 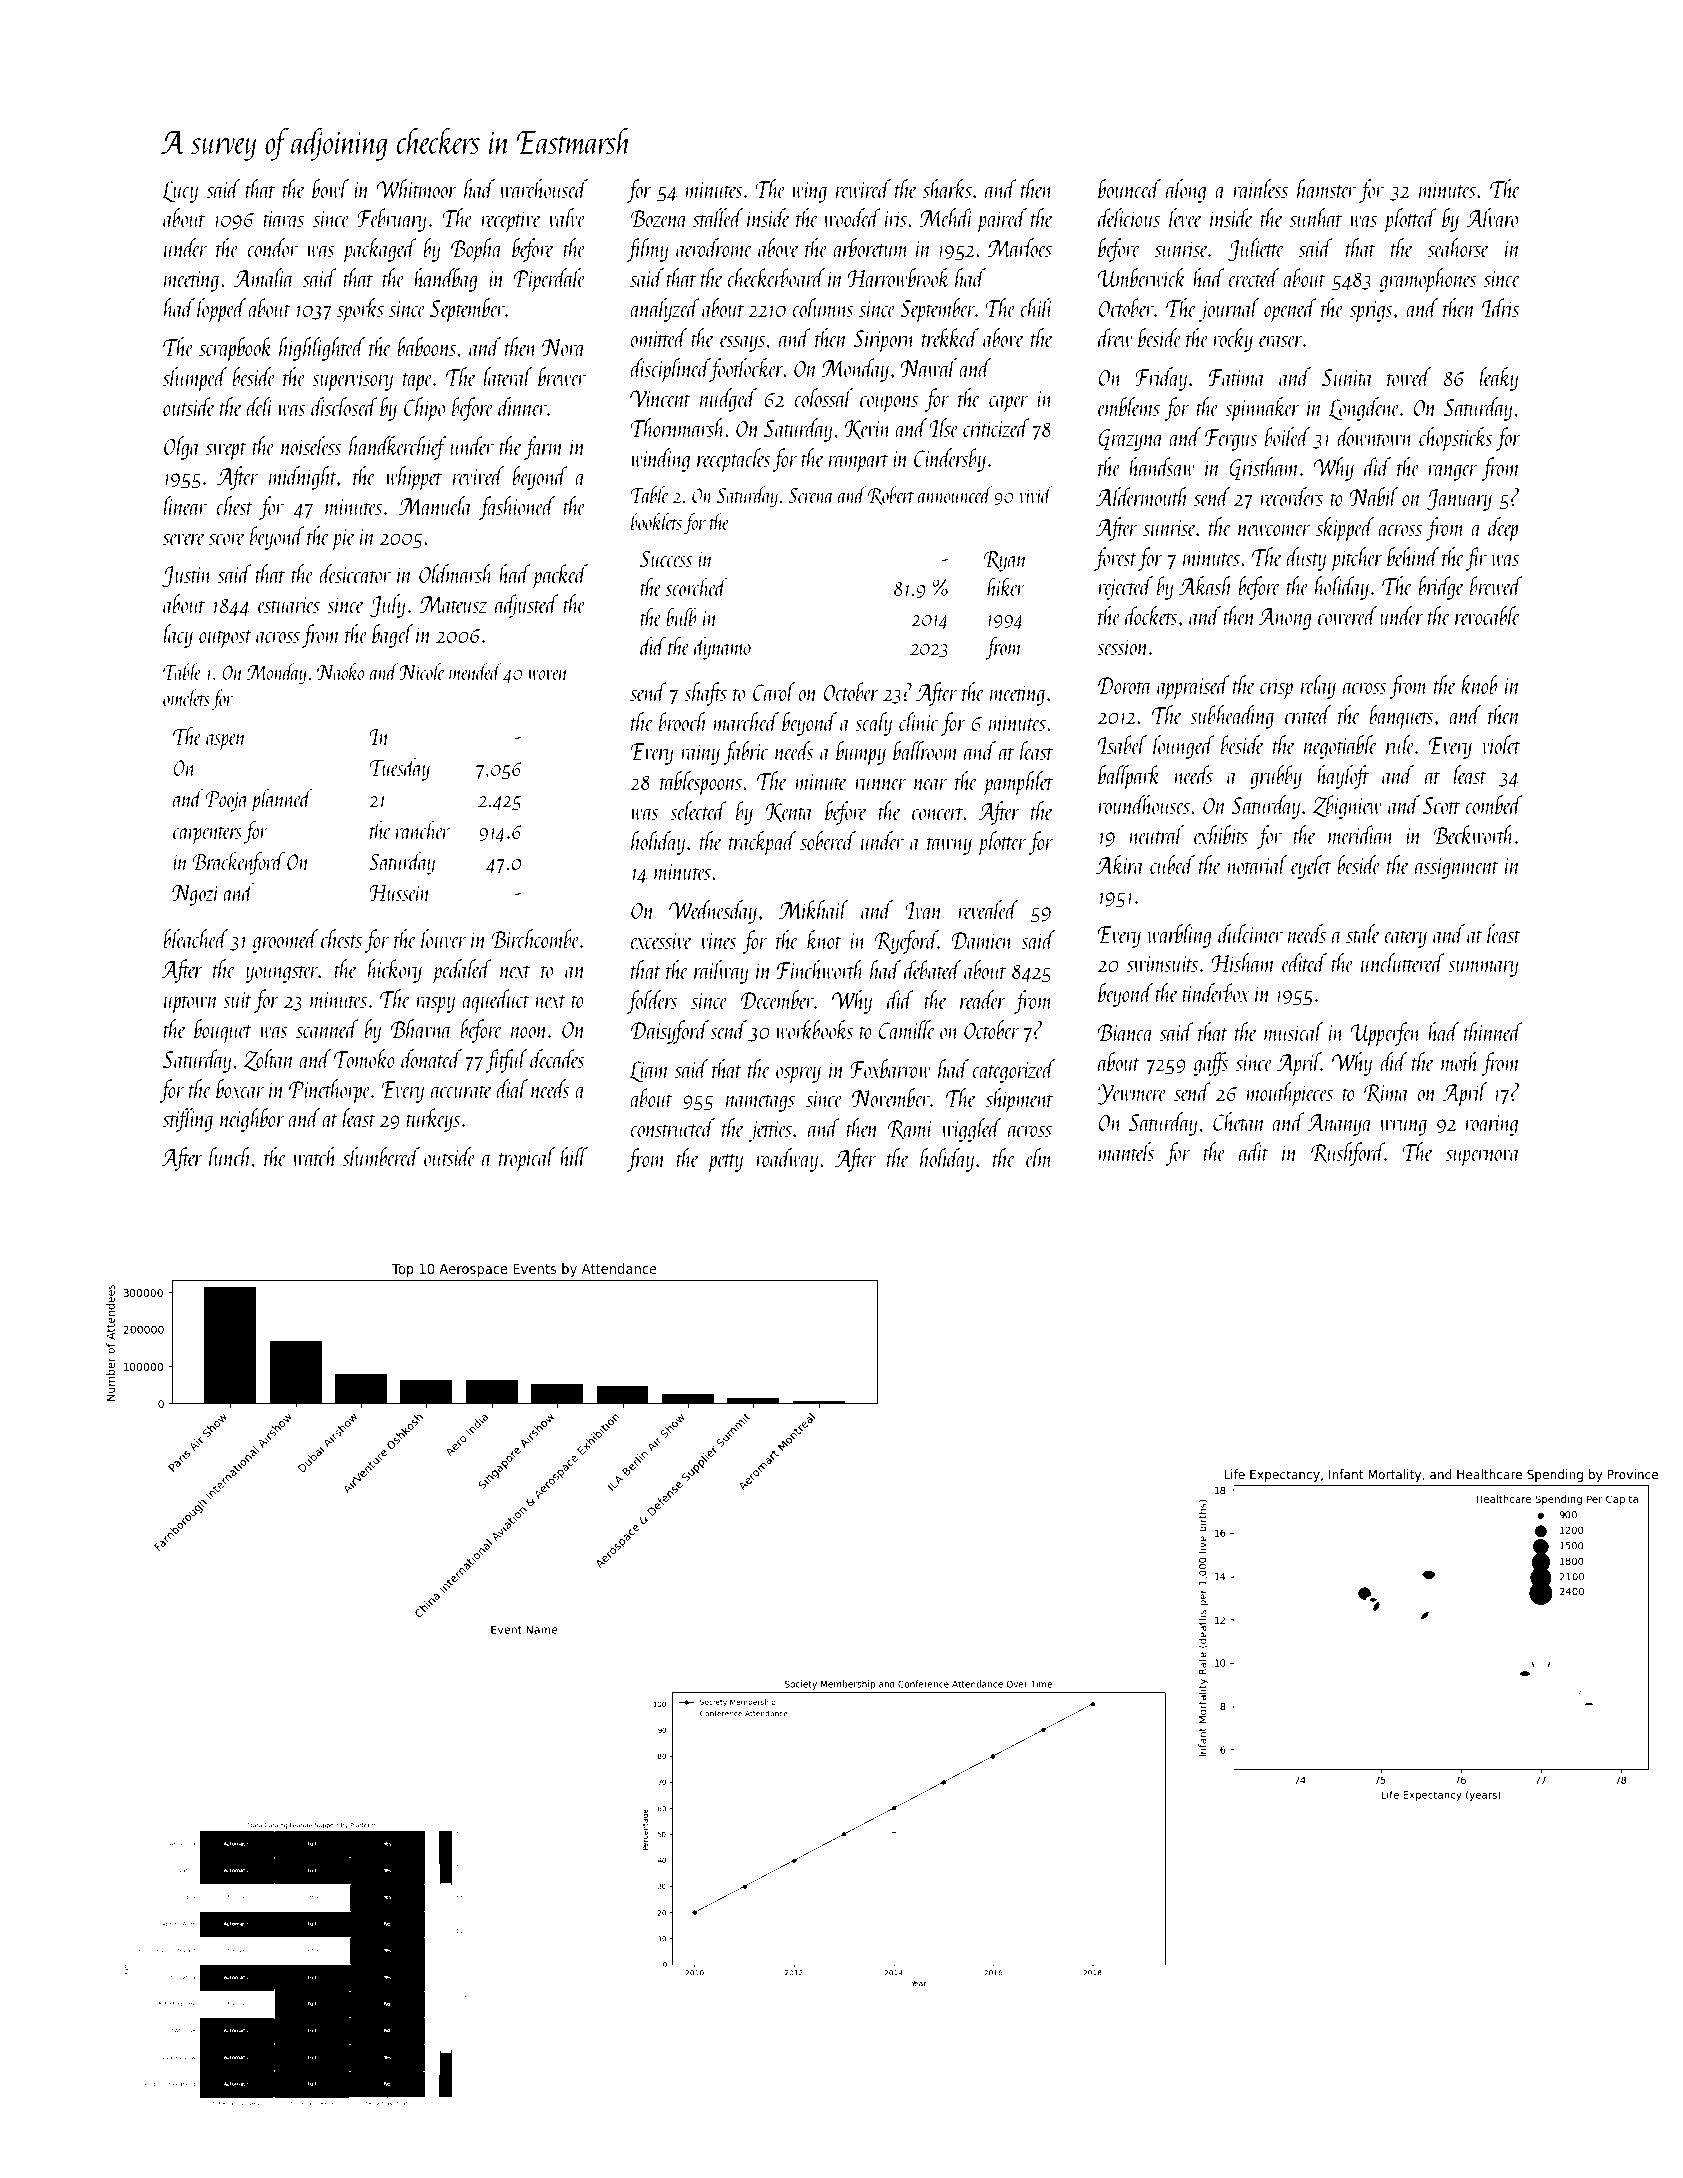 I want to click on hamster, so click(x=1326, y=188).
